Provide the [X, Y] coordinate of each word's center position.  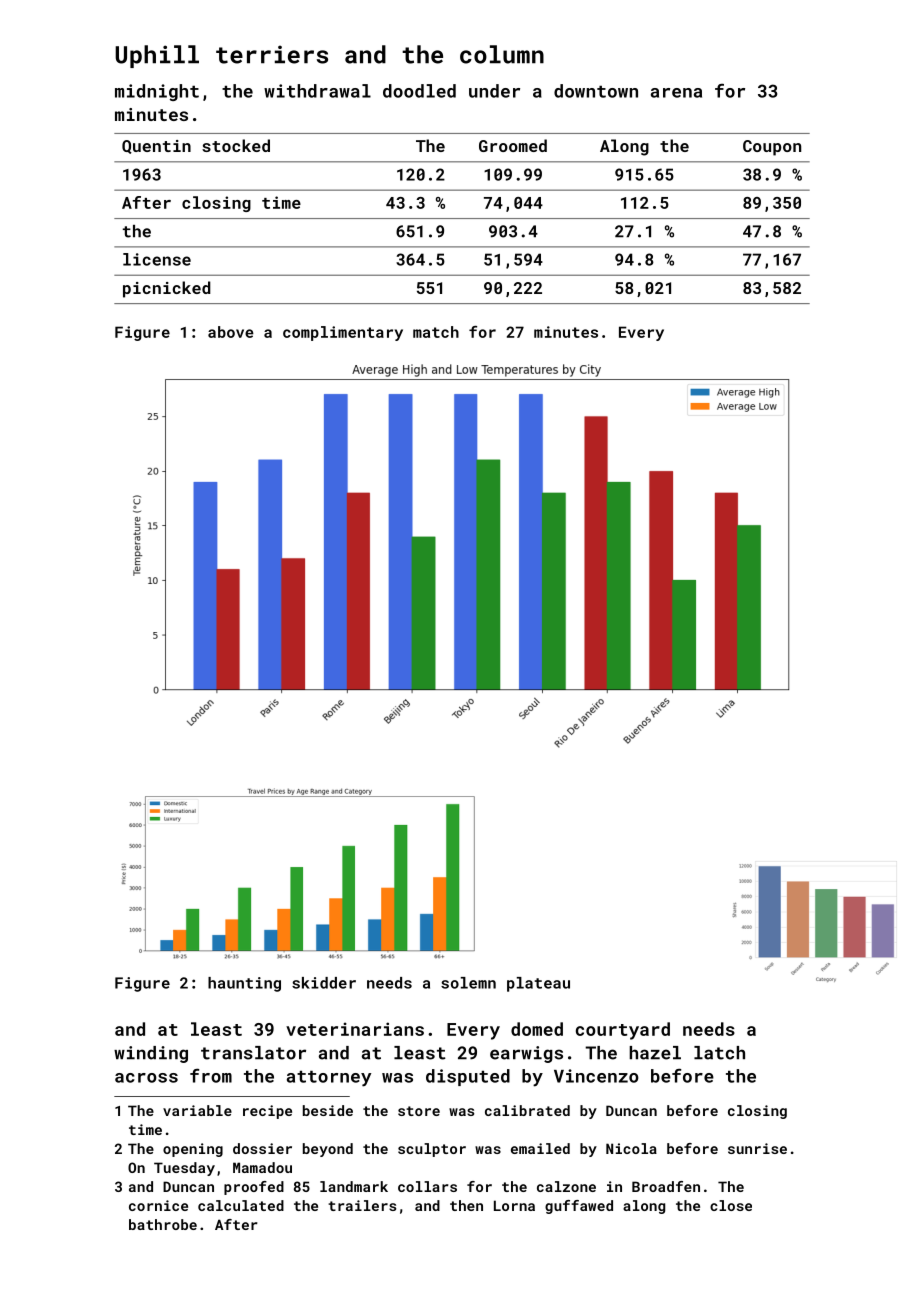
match [436, 332]
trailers [362, 1205]
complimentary [343, 333]
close [731, 1205]
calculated [241, 1205]
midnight [157, 92]
